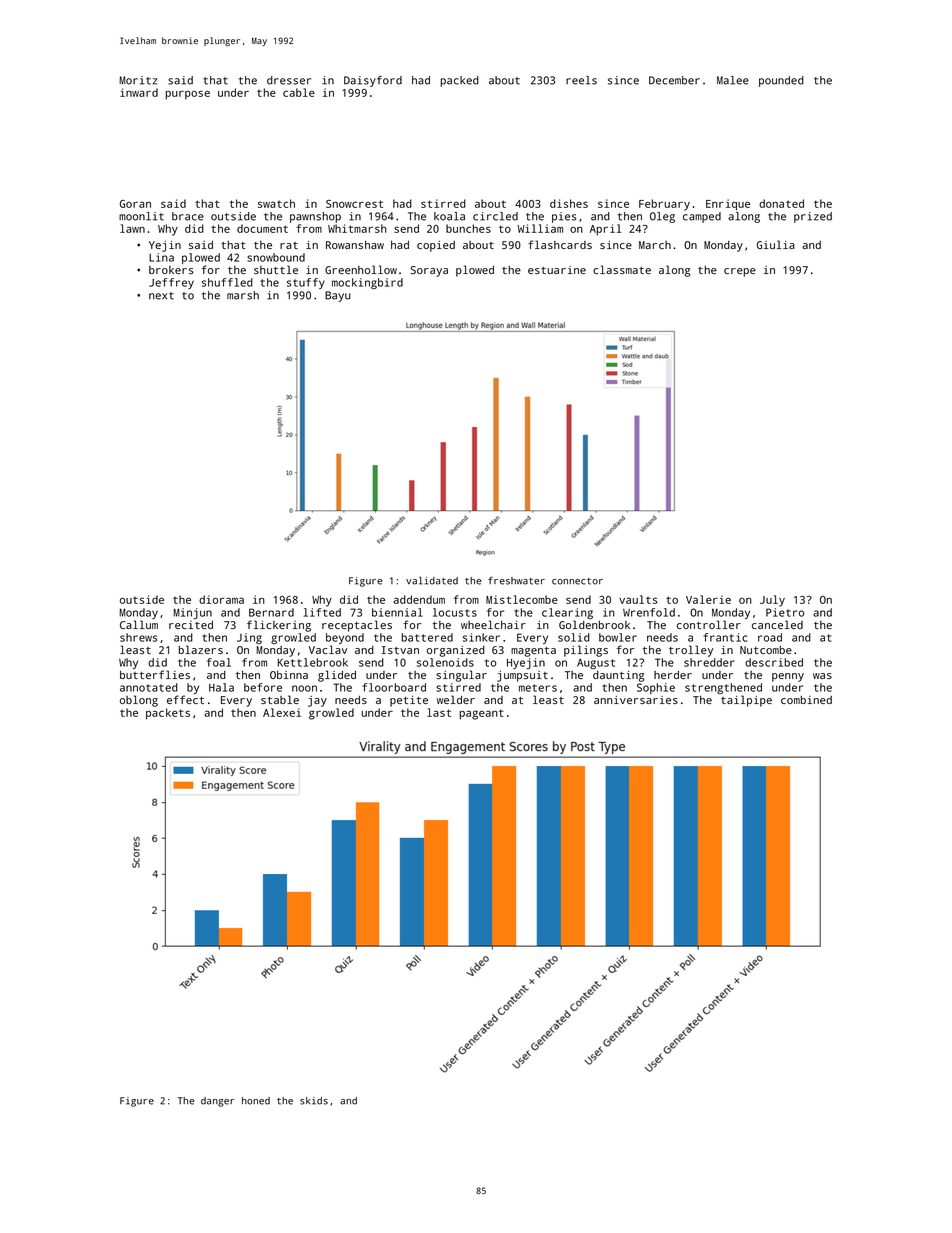  I want to click on skids, so click(314, 1101).
